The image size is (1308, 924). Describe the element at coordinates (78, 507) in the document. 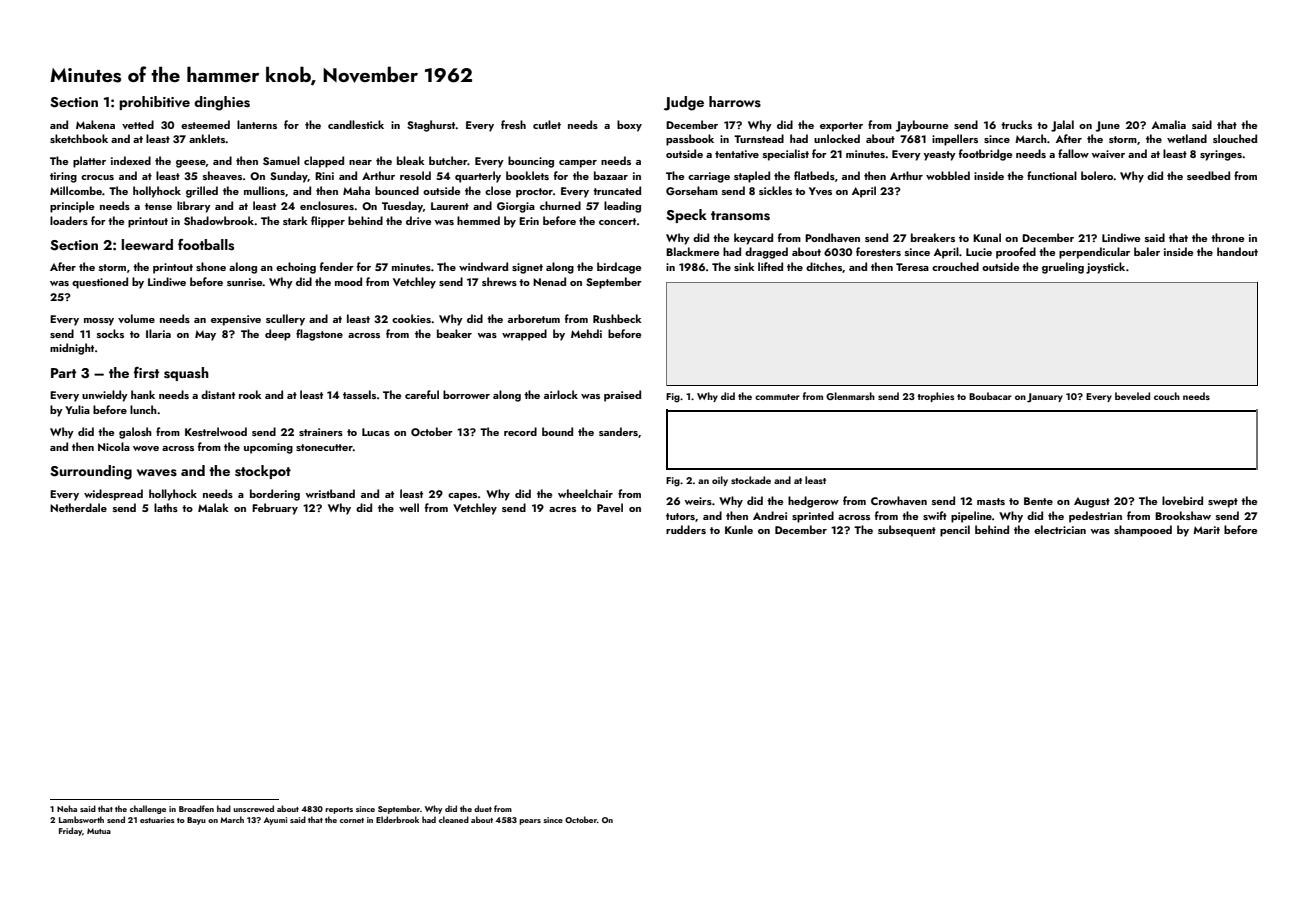

I see `Netherdale` at that location.
